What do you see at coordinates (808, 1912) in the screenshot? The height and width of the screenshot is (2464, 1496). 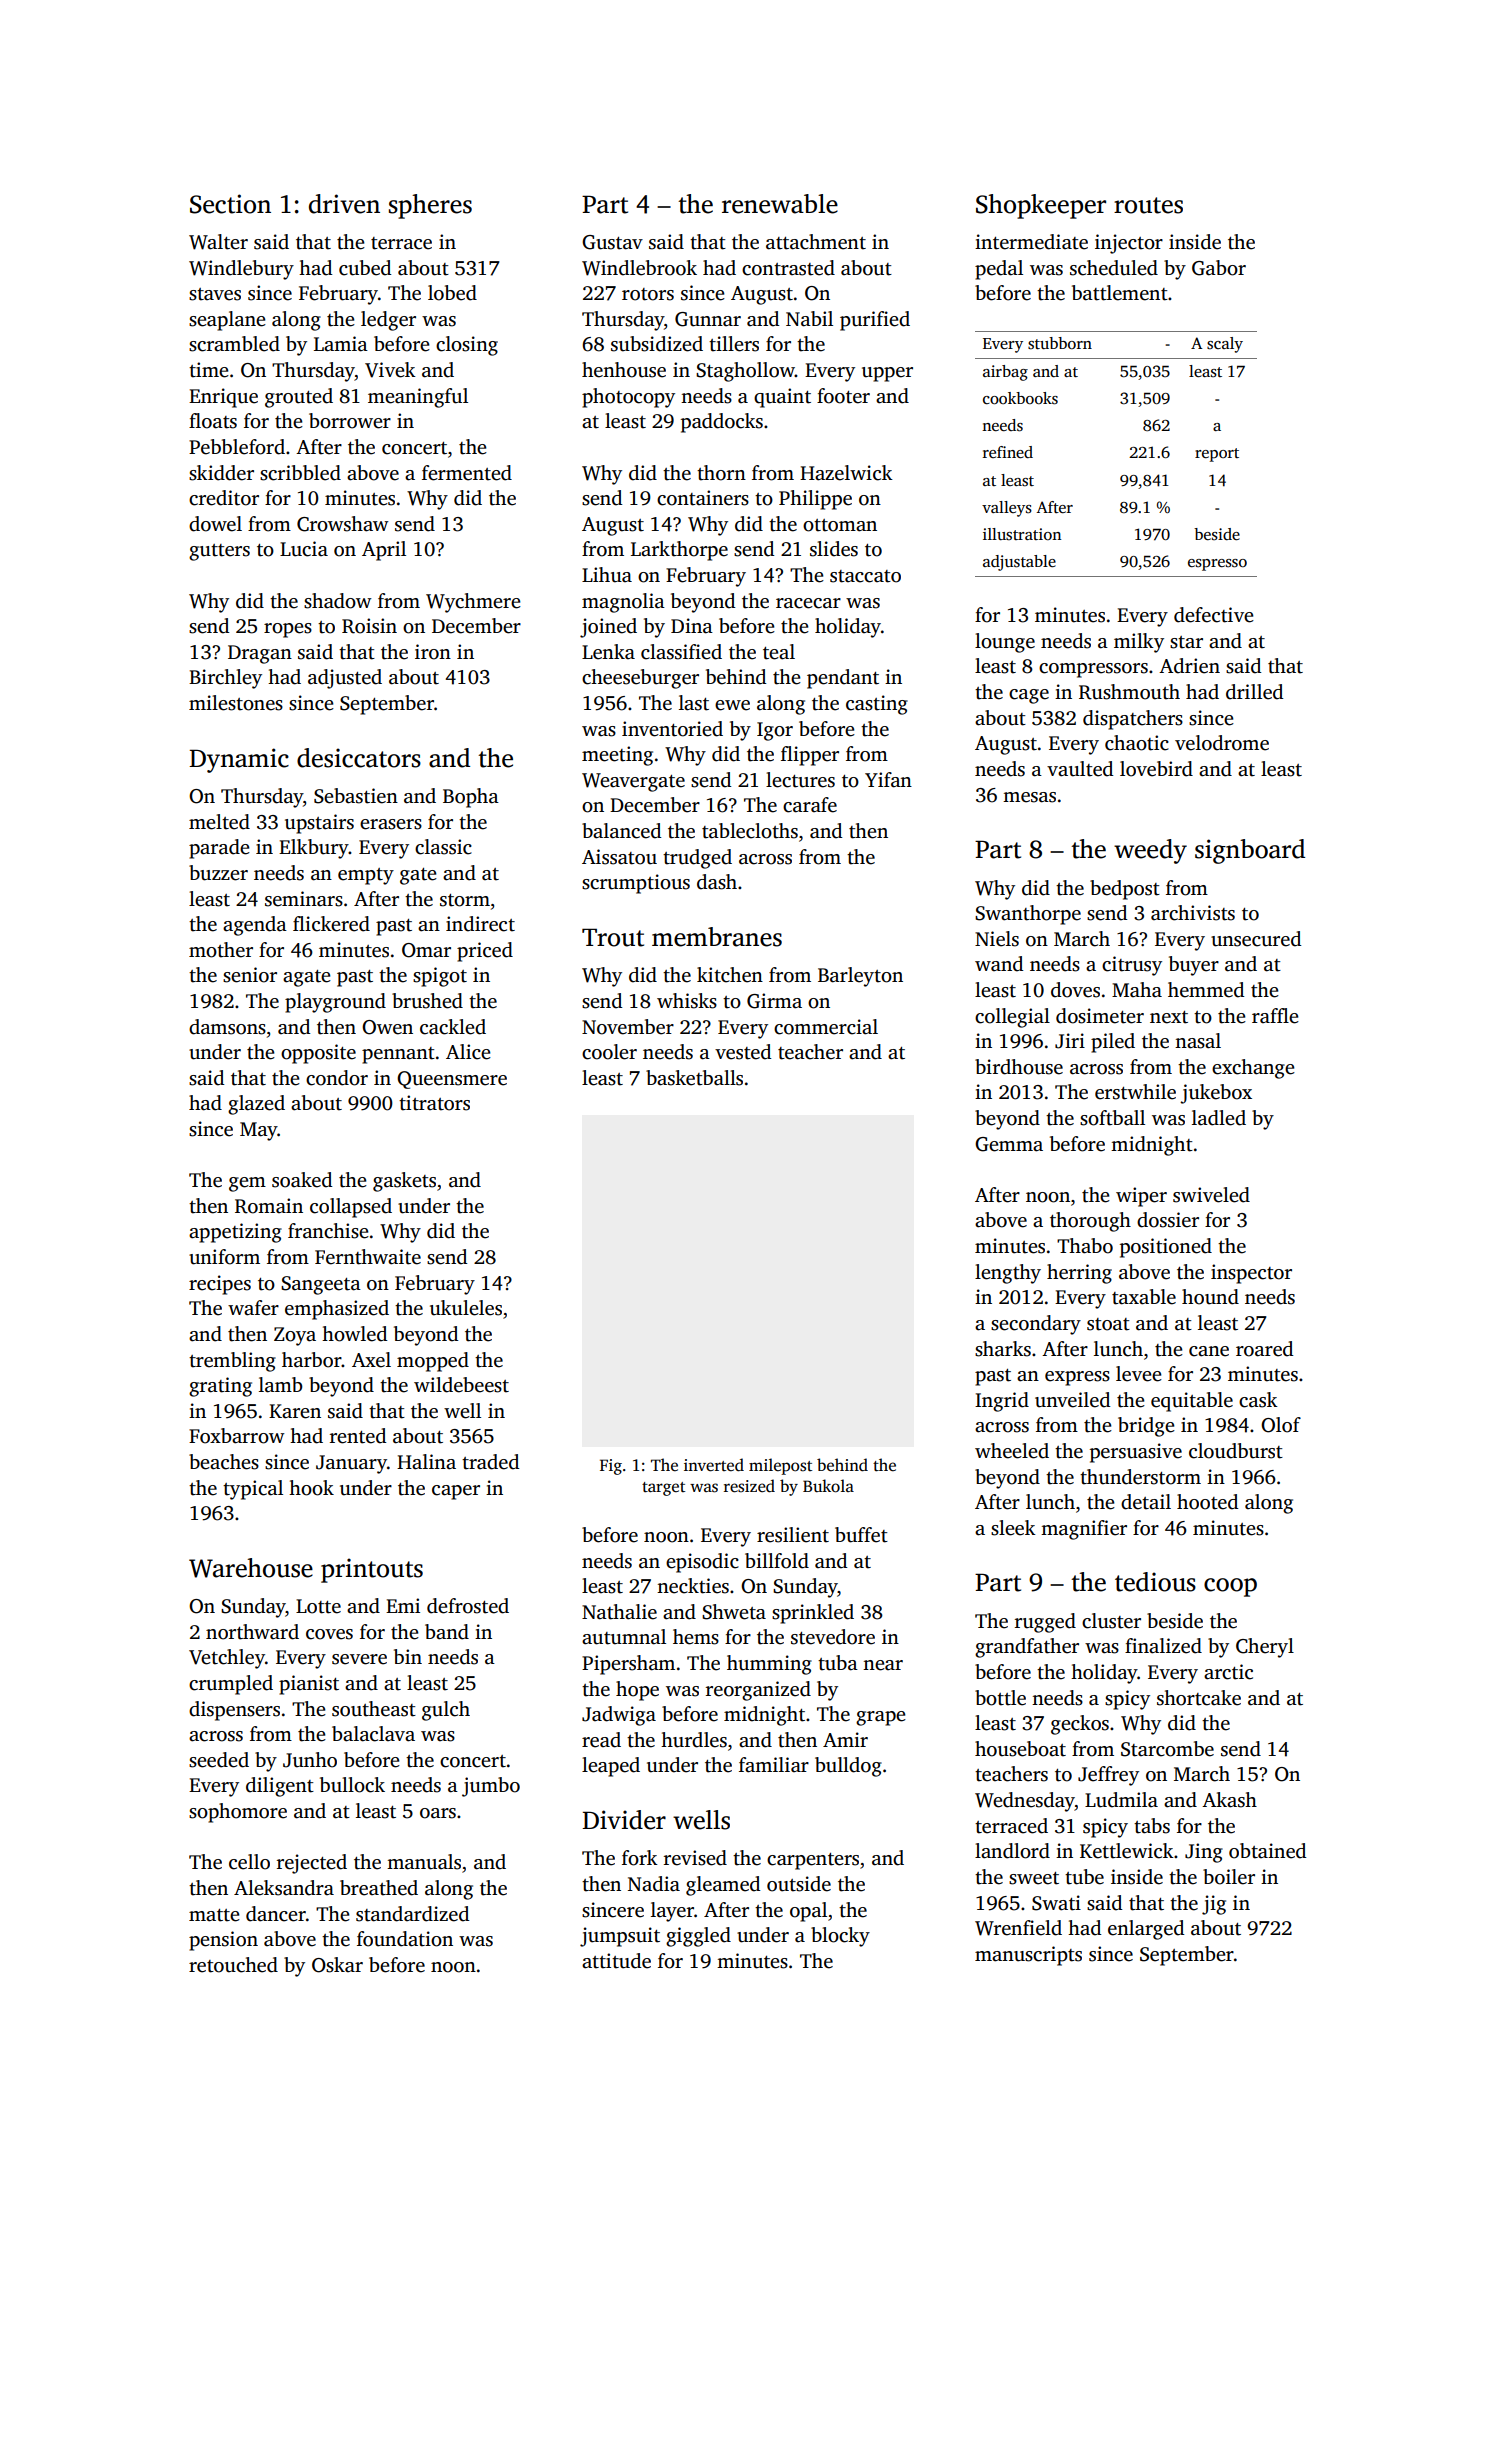 I see `opal` at bounding box center [808, 1912].
